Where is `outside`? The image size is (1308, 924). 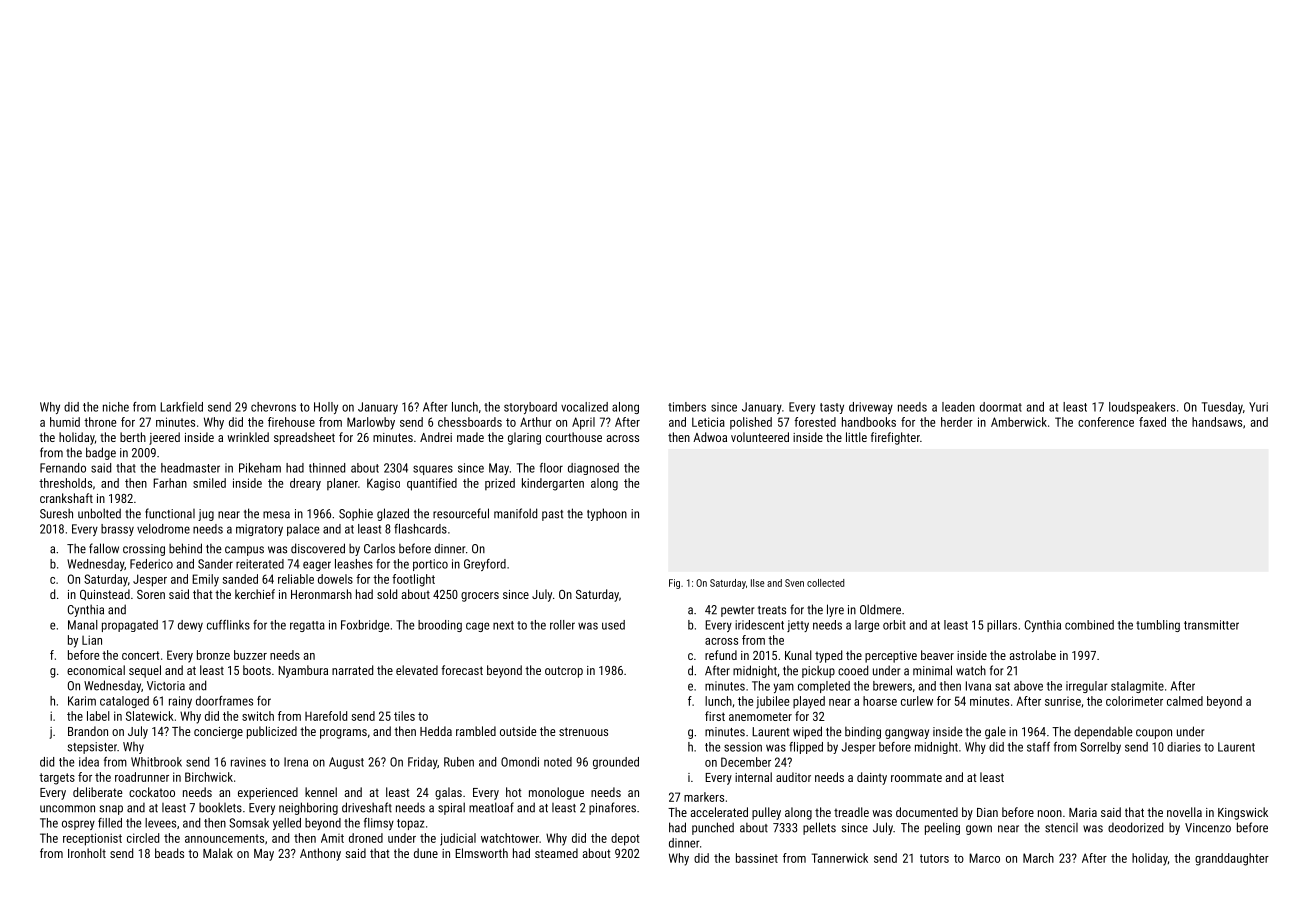 outside is located at coordinates (518, 731).
